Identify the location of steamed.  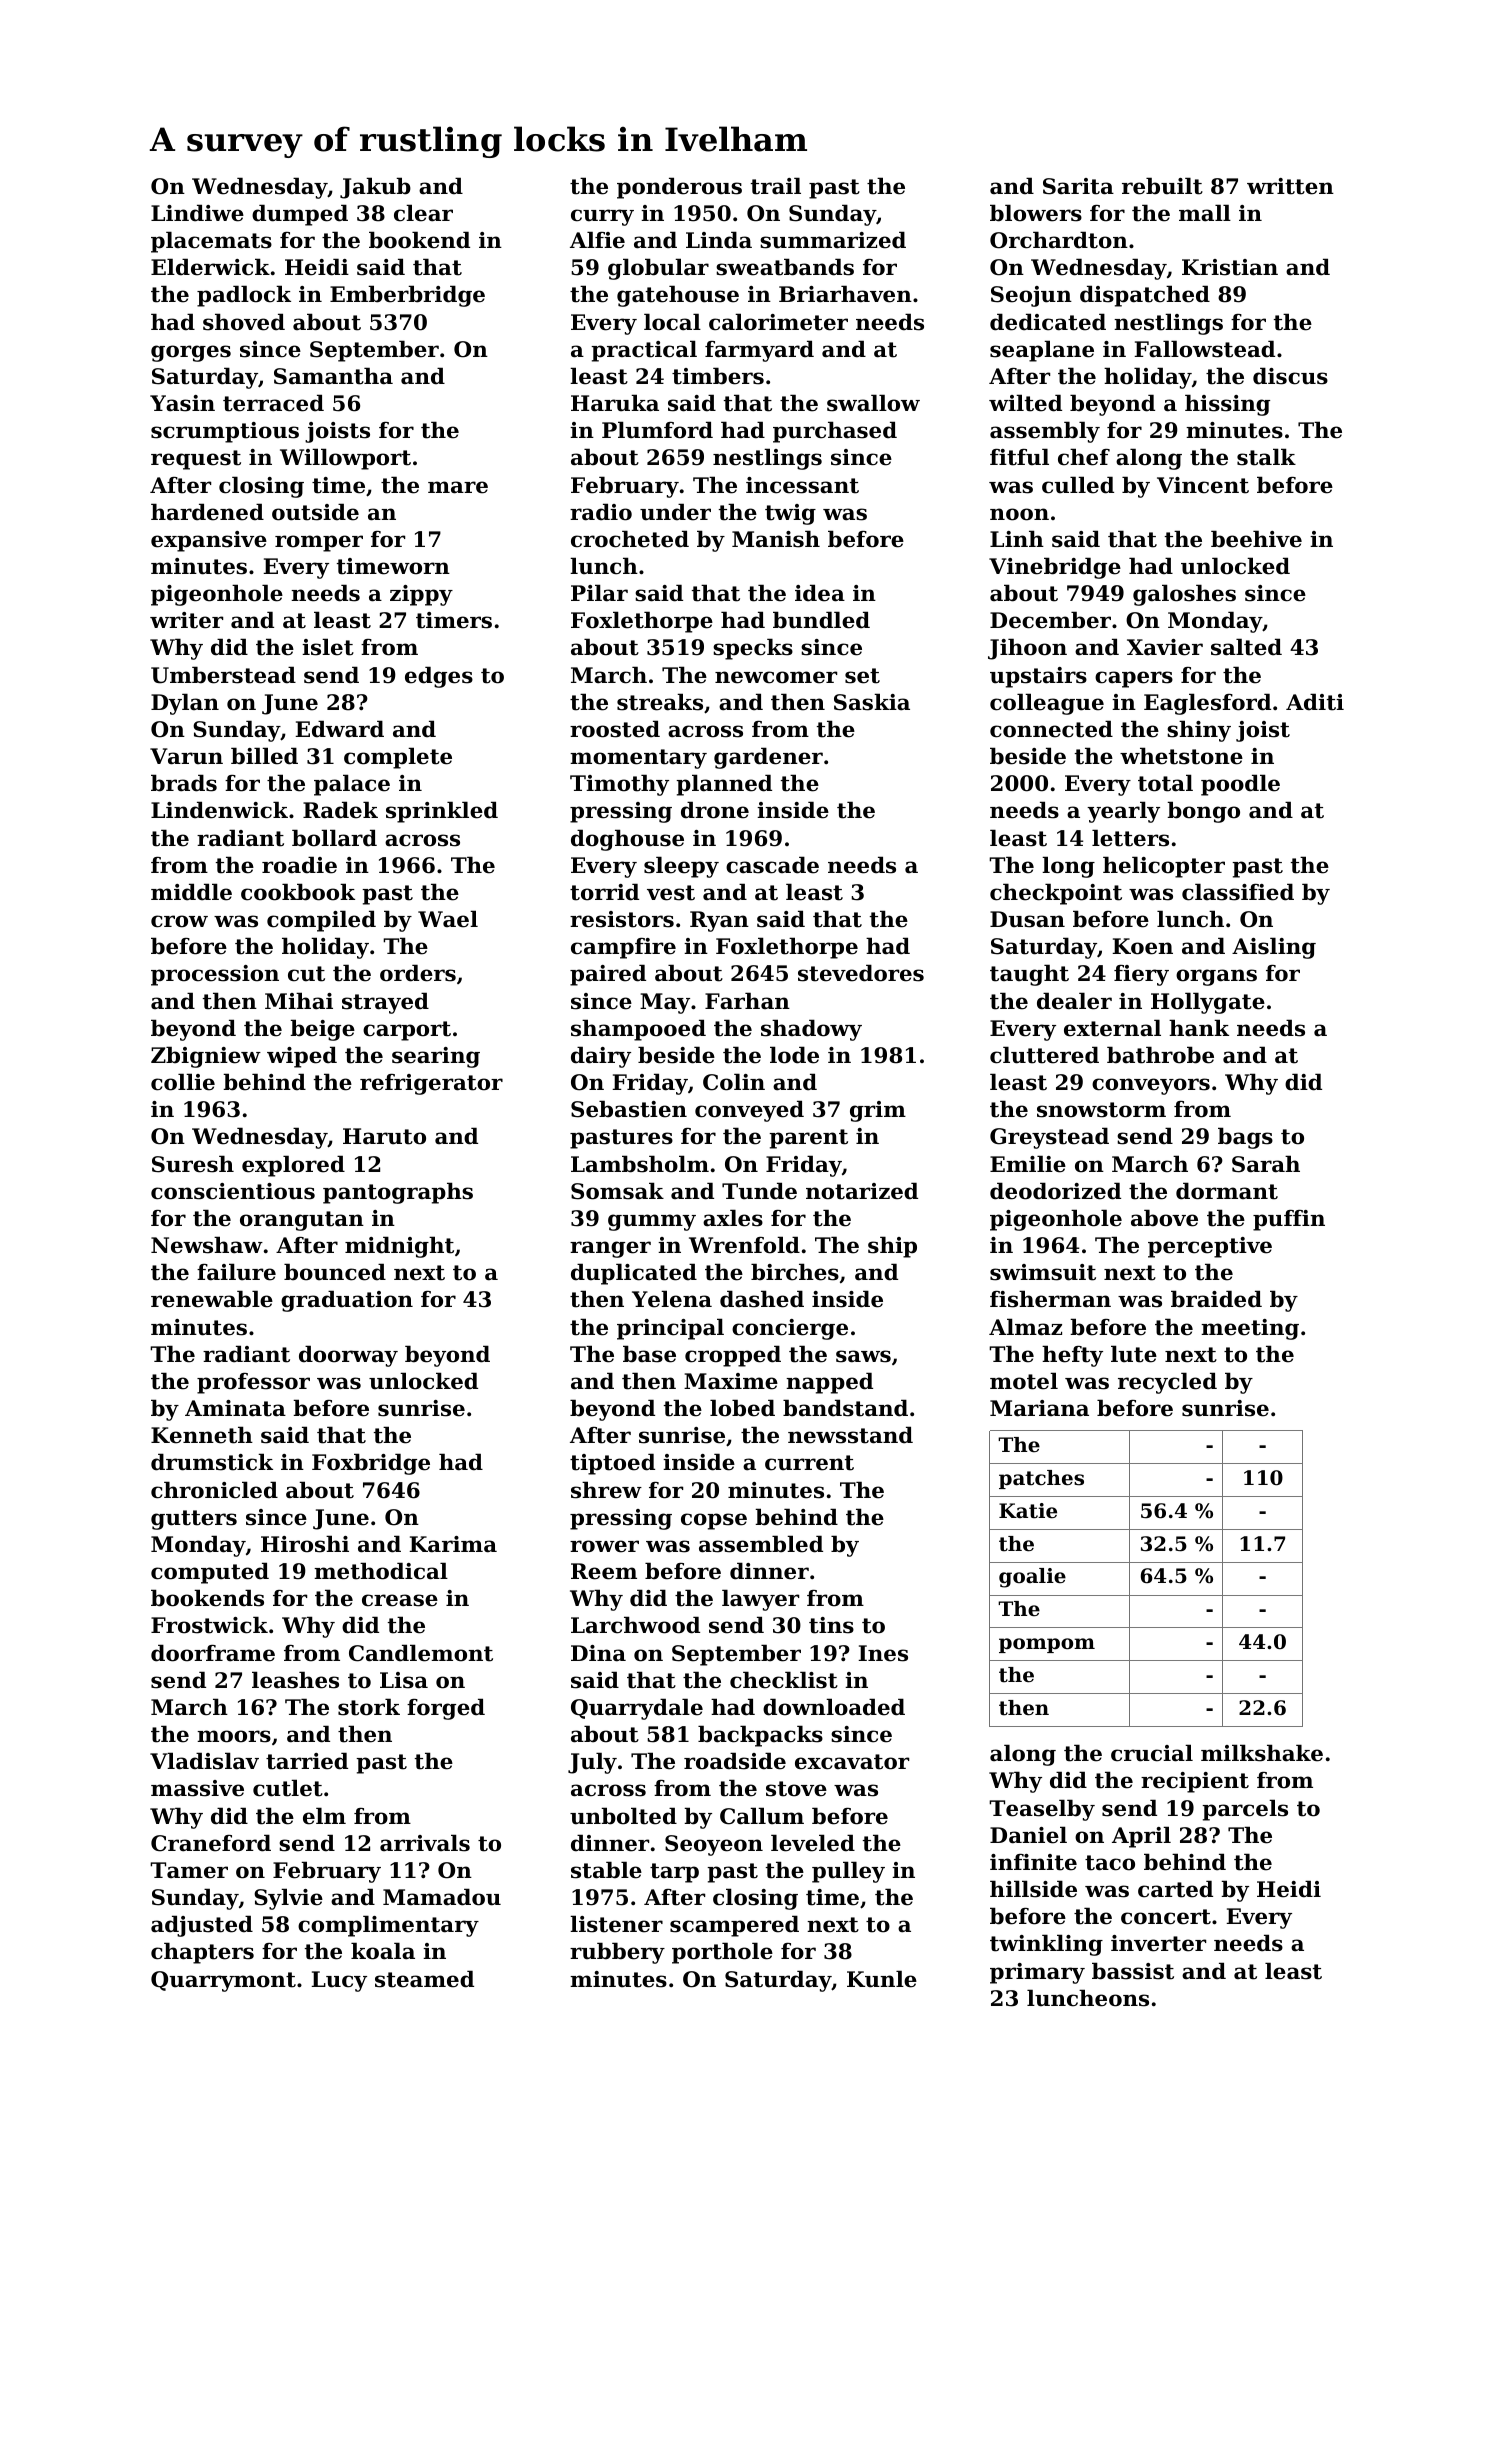
(424, 1979).
